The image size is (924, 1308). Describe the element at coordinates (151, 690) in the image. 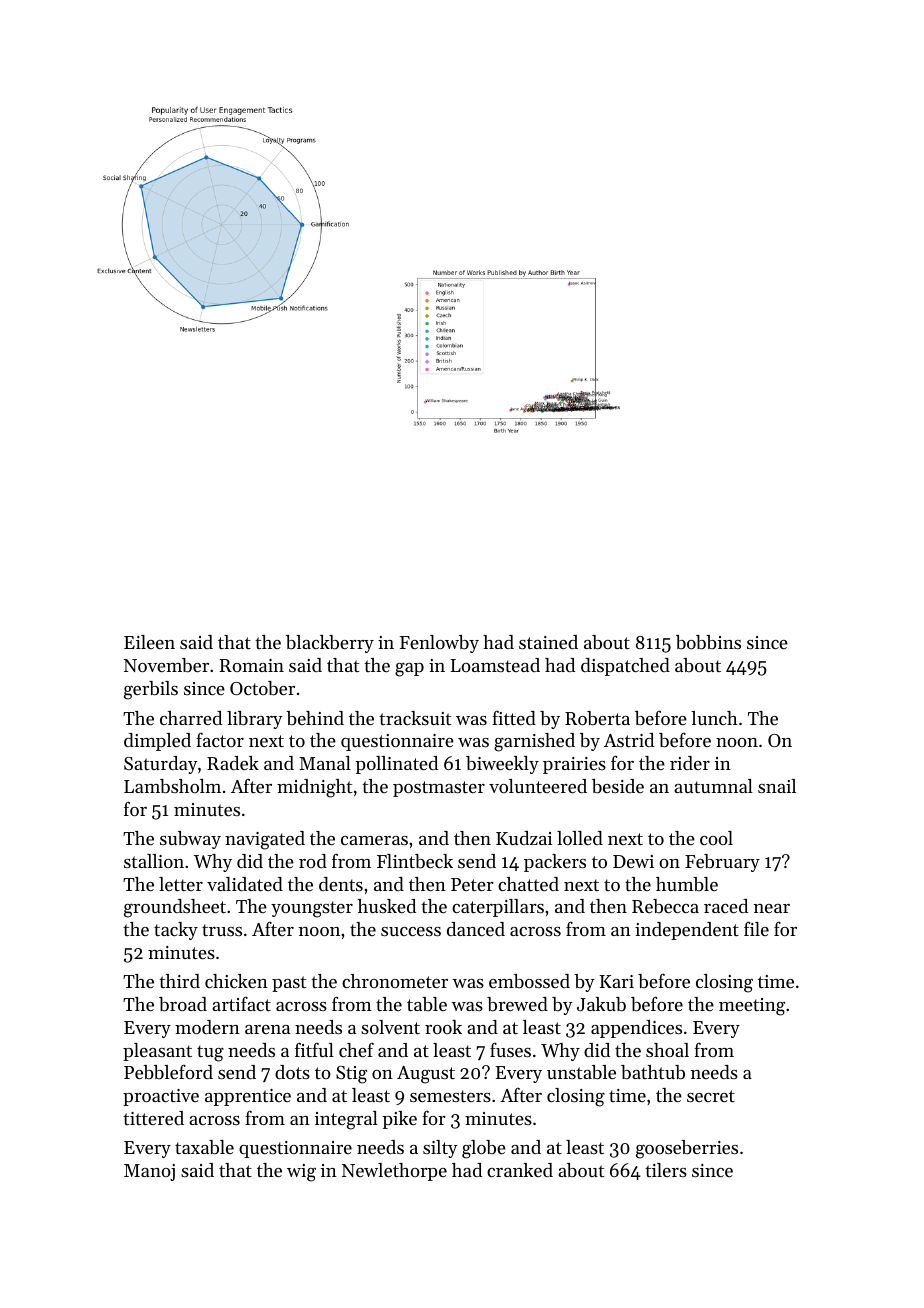

I see `gerbils` at that location.
